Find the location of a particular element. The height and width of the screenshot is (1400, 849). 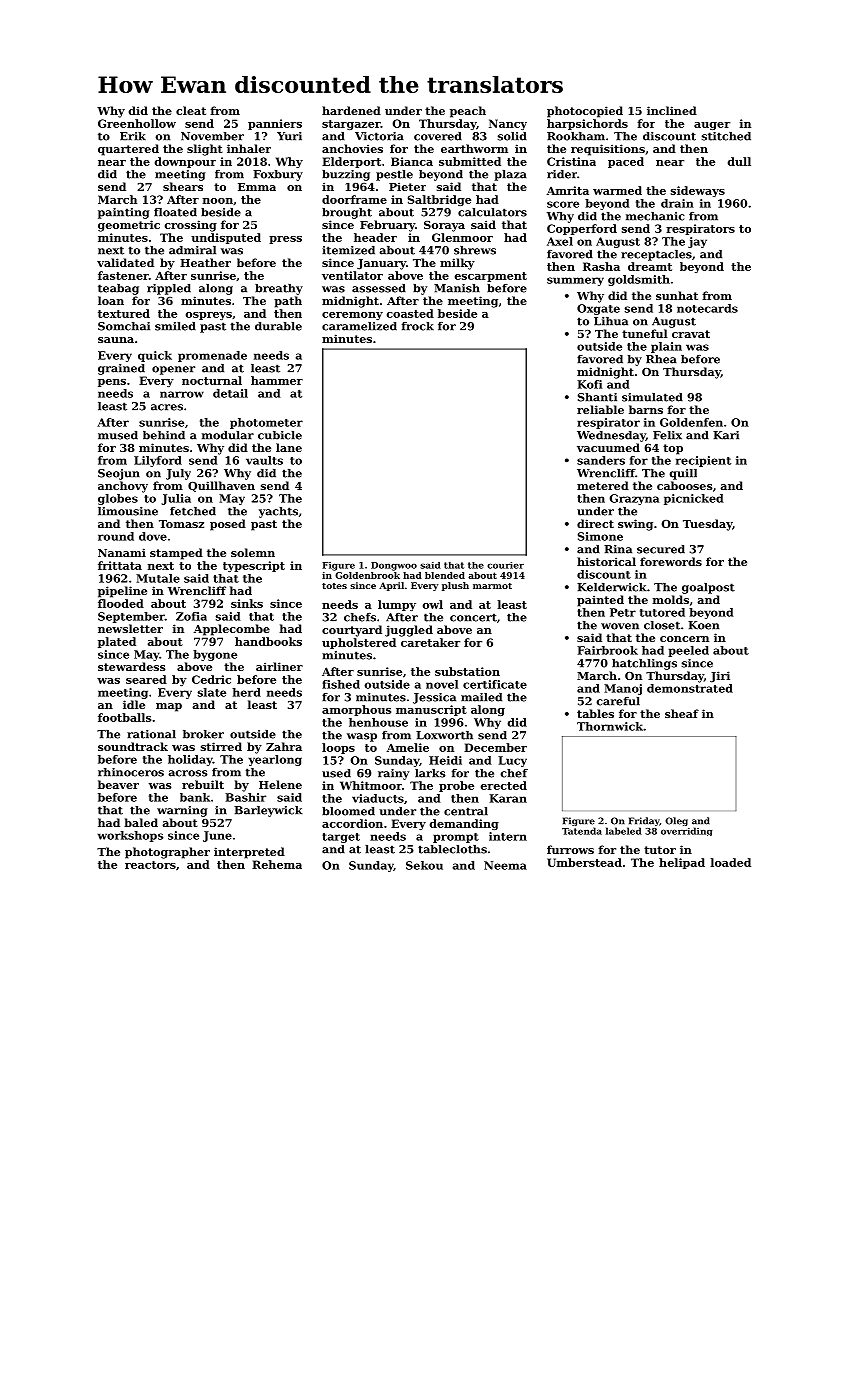

peach is located at coordinates (468, 112).
